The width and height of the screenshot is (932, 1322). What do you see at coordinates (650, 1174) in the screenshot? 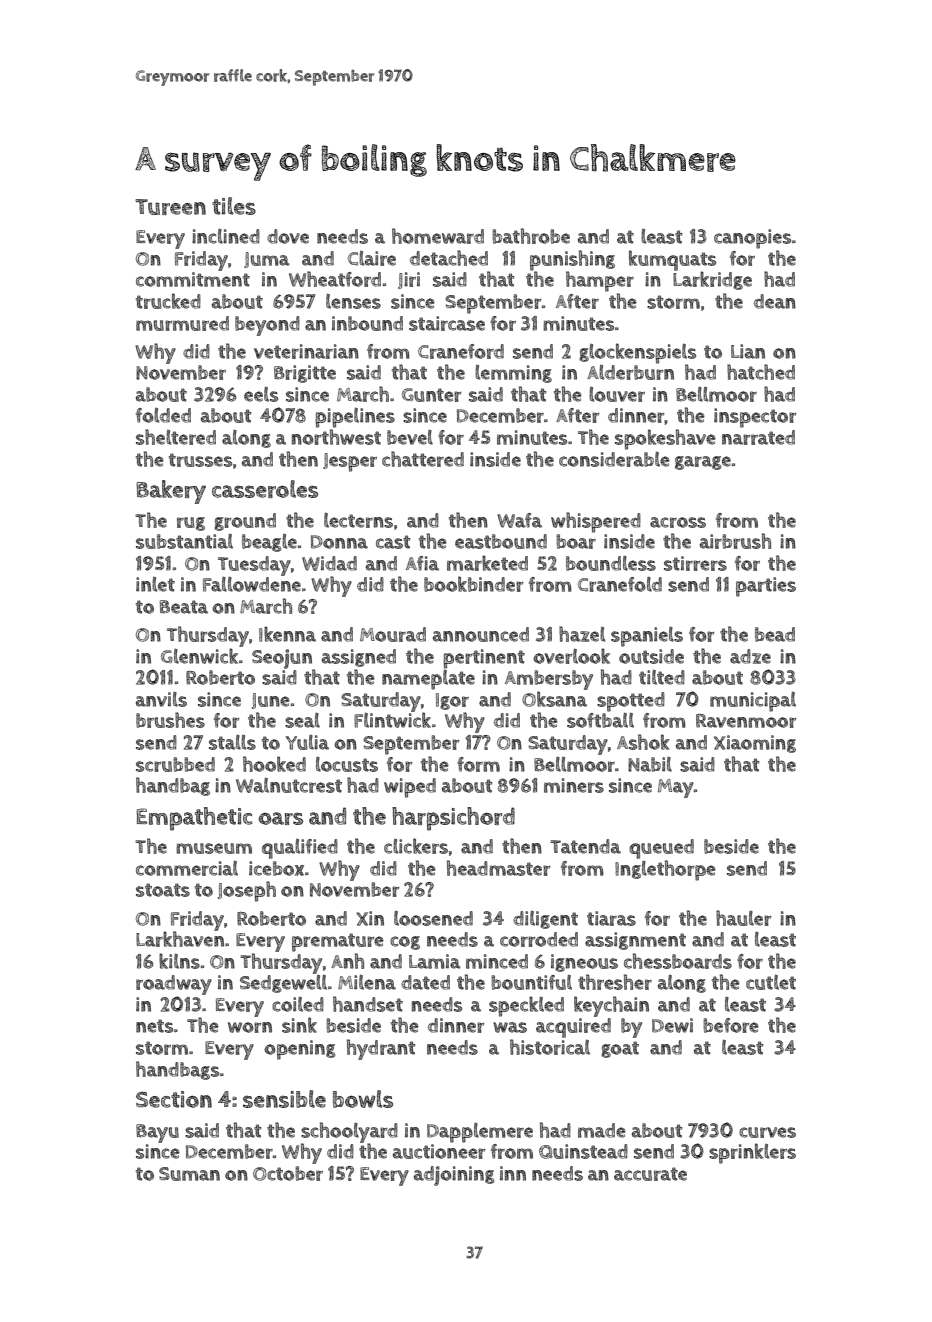
I see `accurate` at bounding box center [650, 1174].
